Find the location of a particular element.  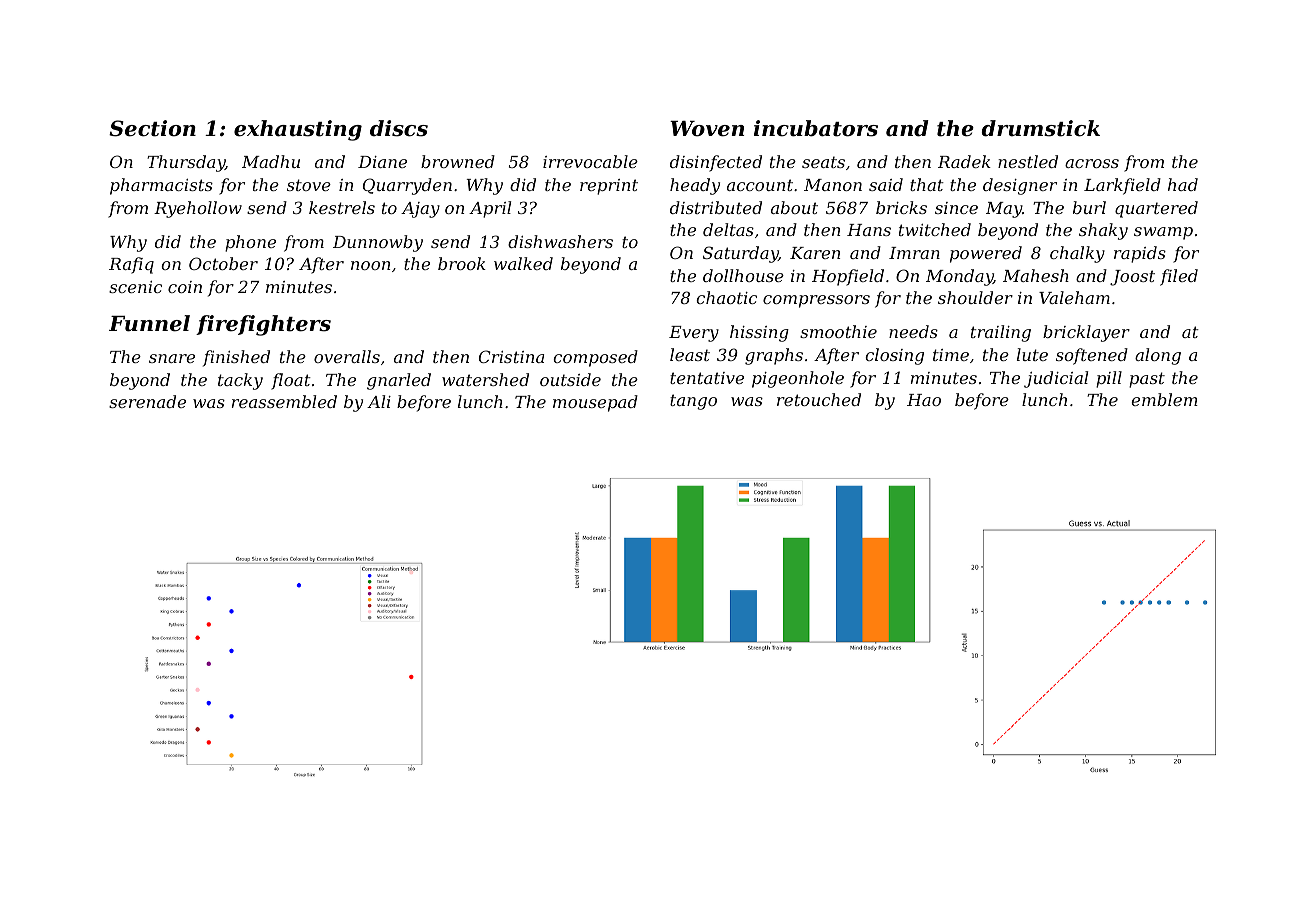

Every is located at coordinates (694, 334).
